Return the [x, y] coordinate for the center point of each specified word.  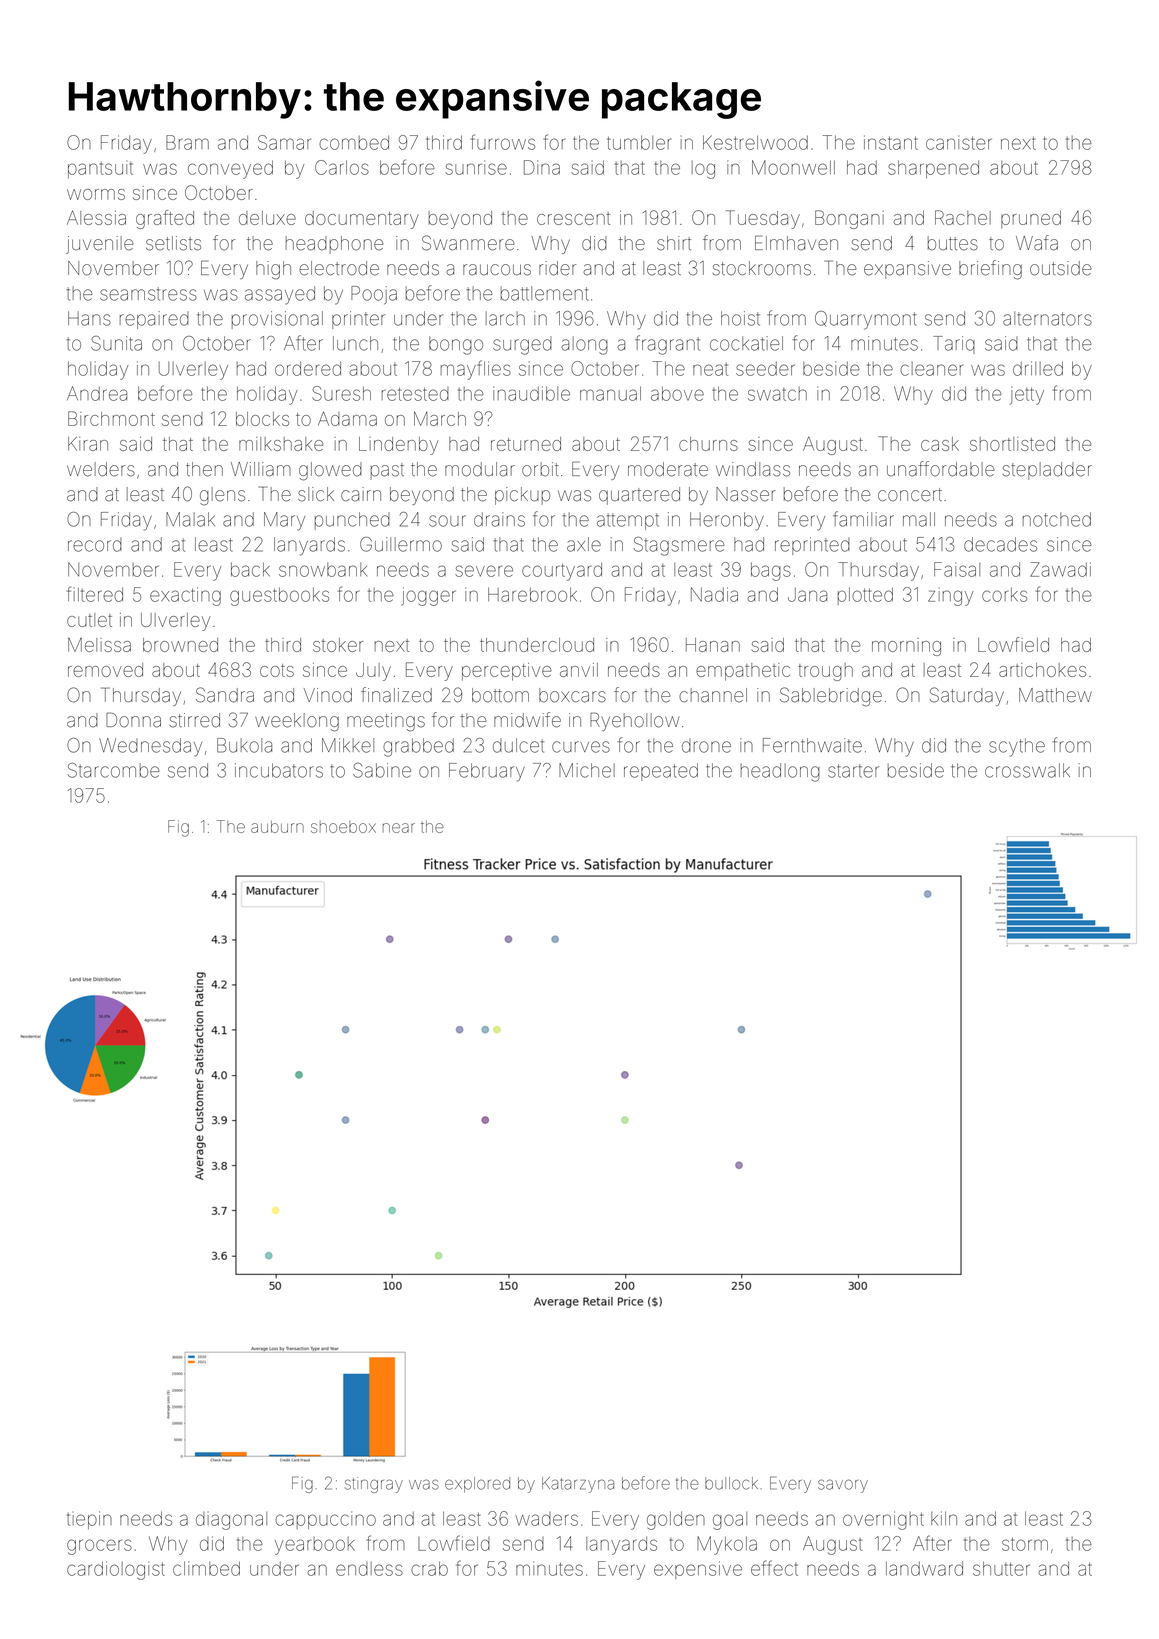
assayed [280, 295]
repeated [661, 772]
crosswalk [1027, 770]
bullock [731, 1483]
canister [959, 142]
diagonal [231, 1520]
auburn [277, 826]
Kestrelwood [755, 142]
